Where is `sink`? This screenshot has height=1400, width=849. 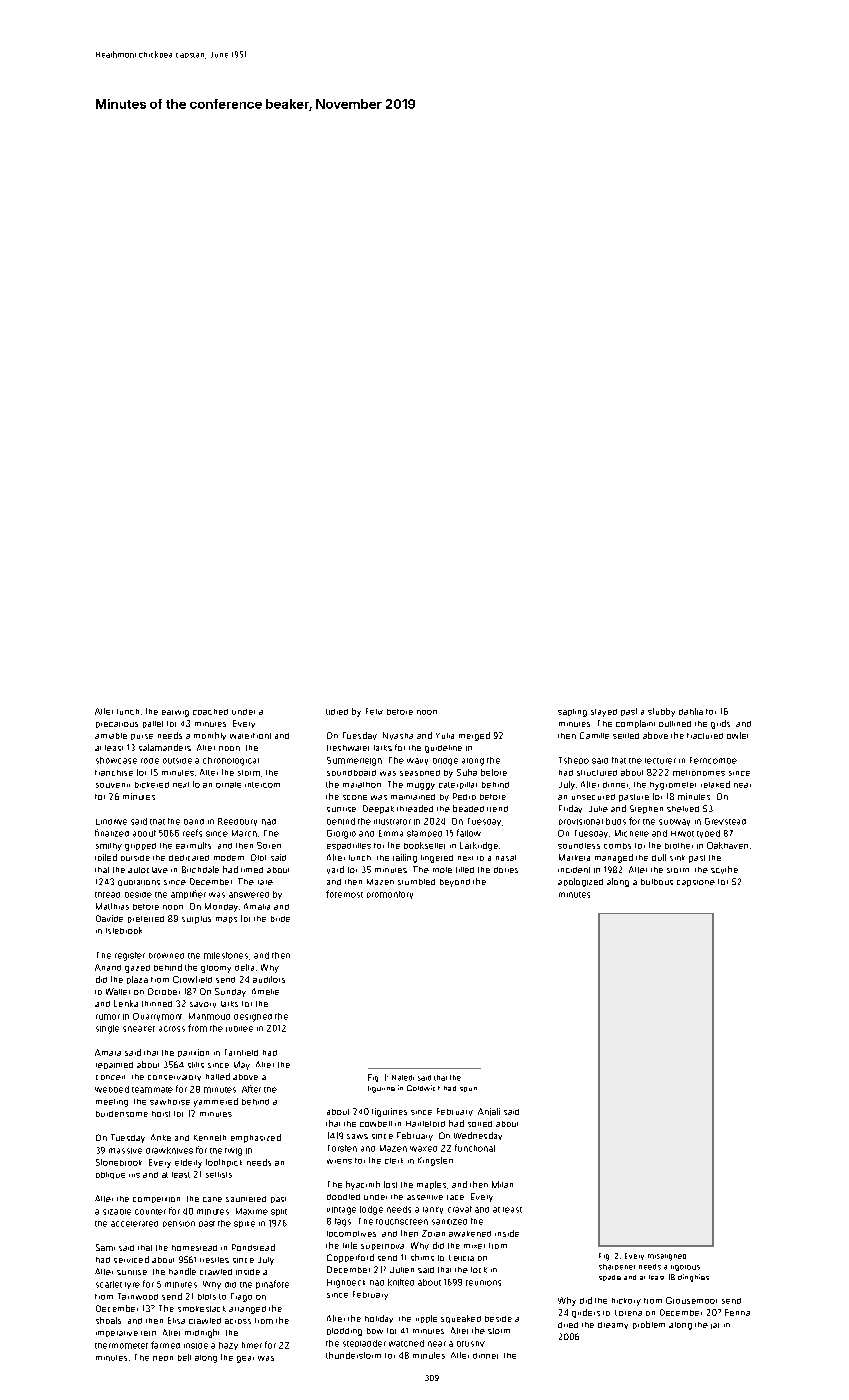 sink is located at coordinates (677, 858).
